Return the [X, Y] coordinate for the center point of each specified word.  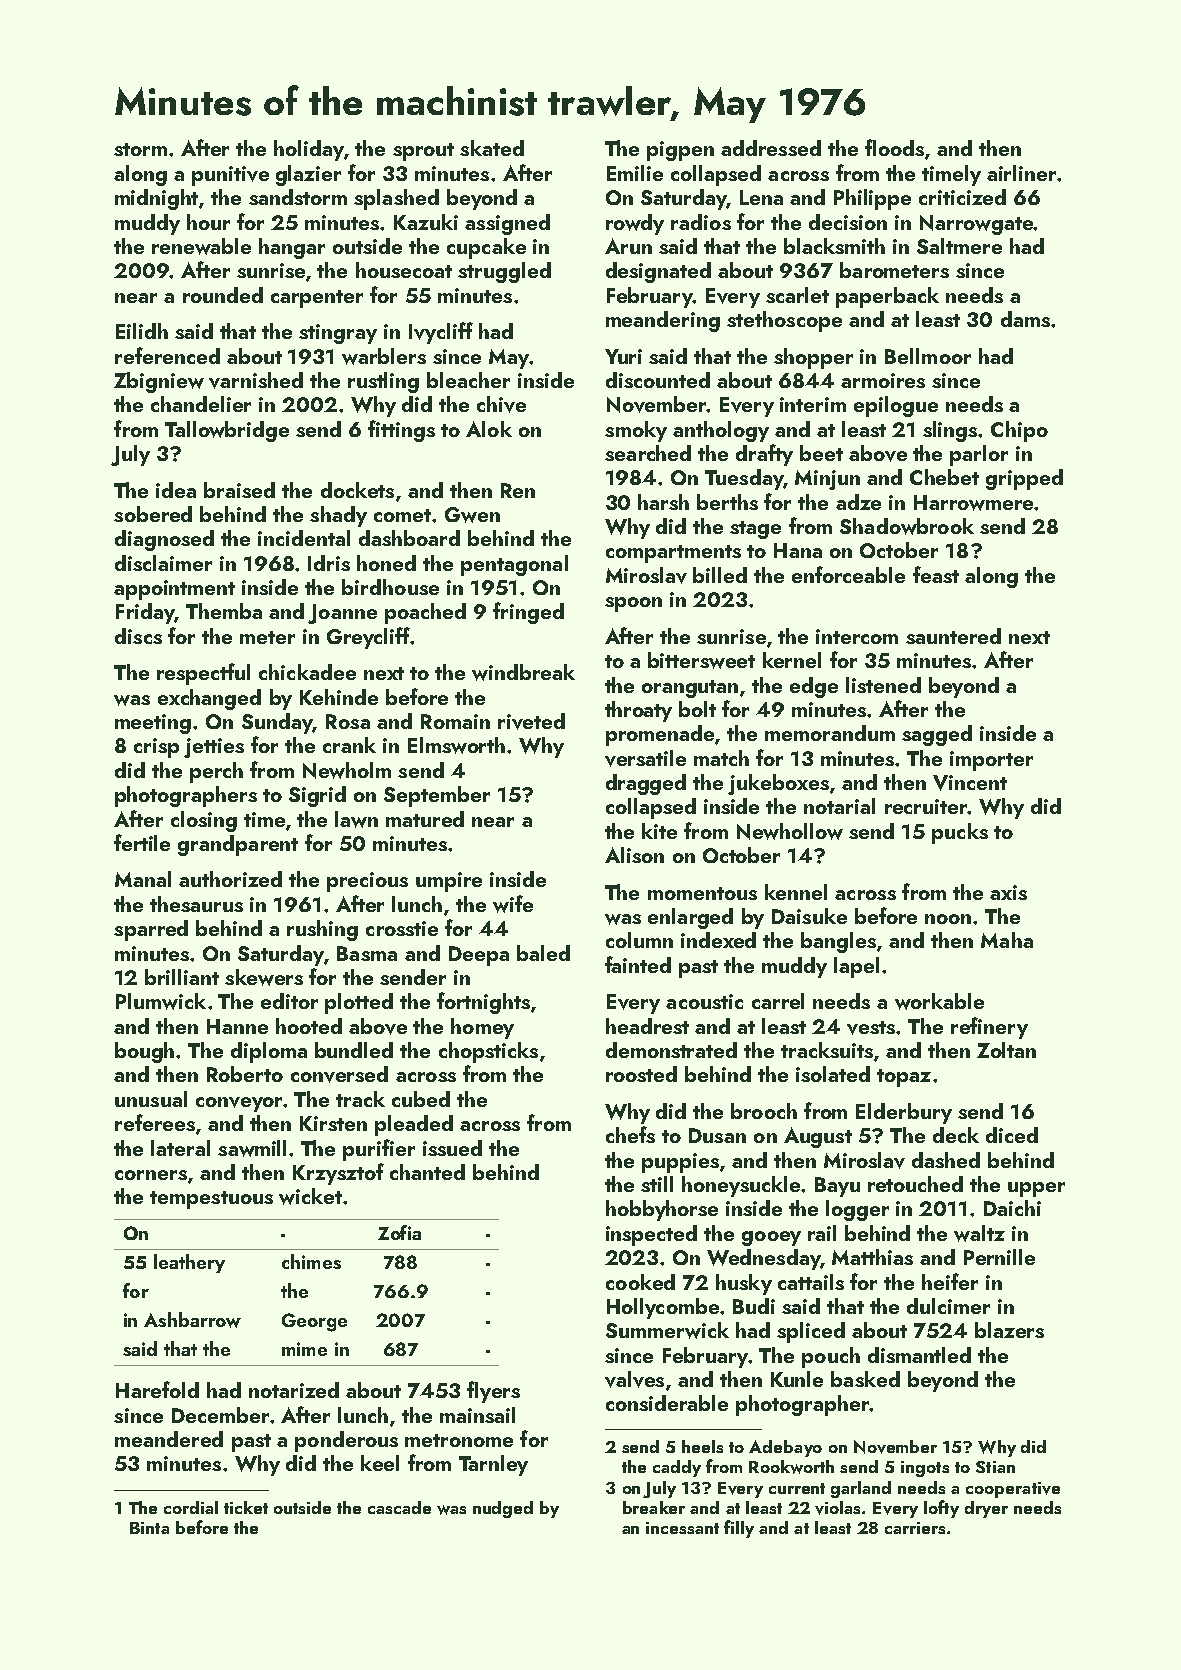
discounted [658, 380]
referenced [167, 355]
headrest [647, 1026]
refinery [989, 1028]
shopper [813, 358]
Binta [149, 1528]
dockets [357, 490]
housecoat [404, 270]
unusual [151, 1099]
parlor [979, 455]
